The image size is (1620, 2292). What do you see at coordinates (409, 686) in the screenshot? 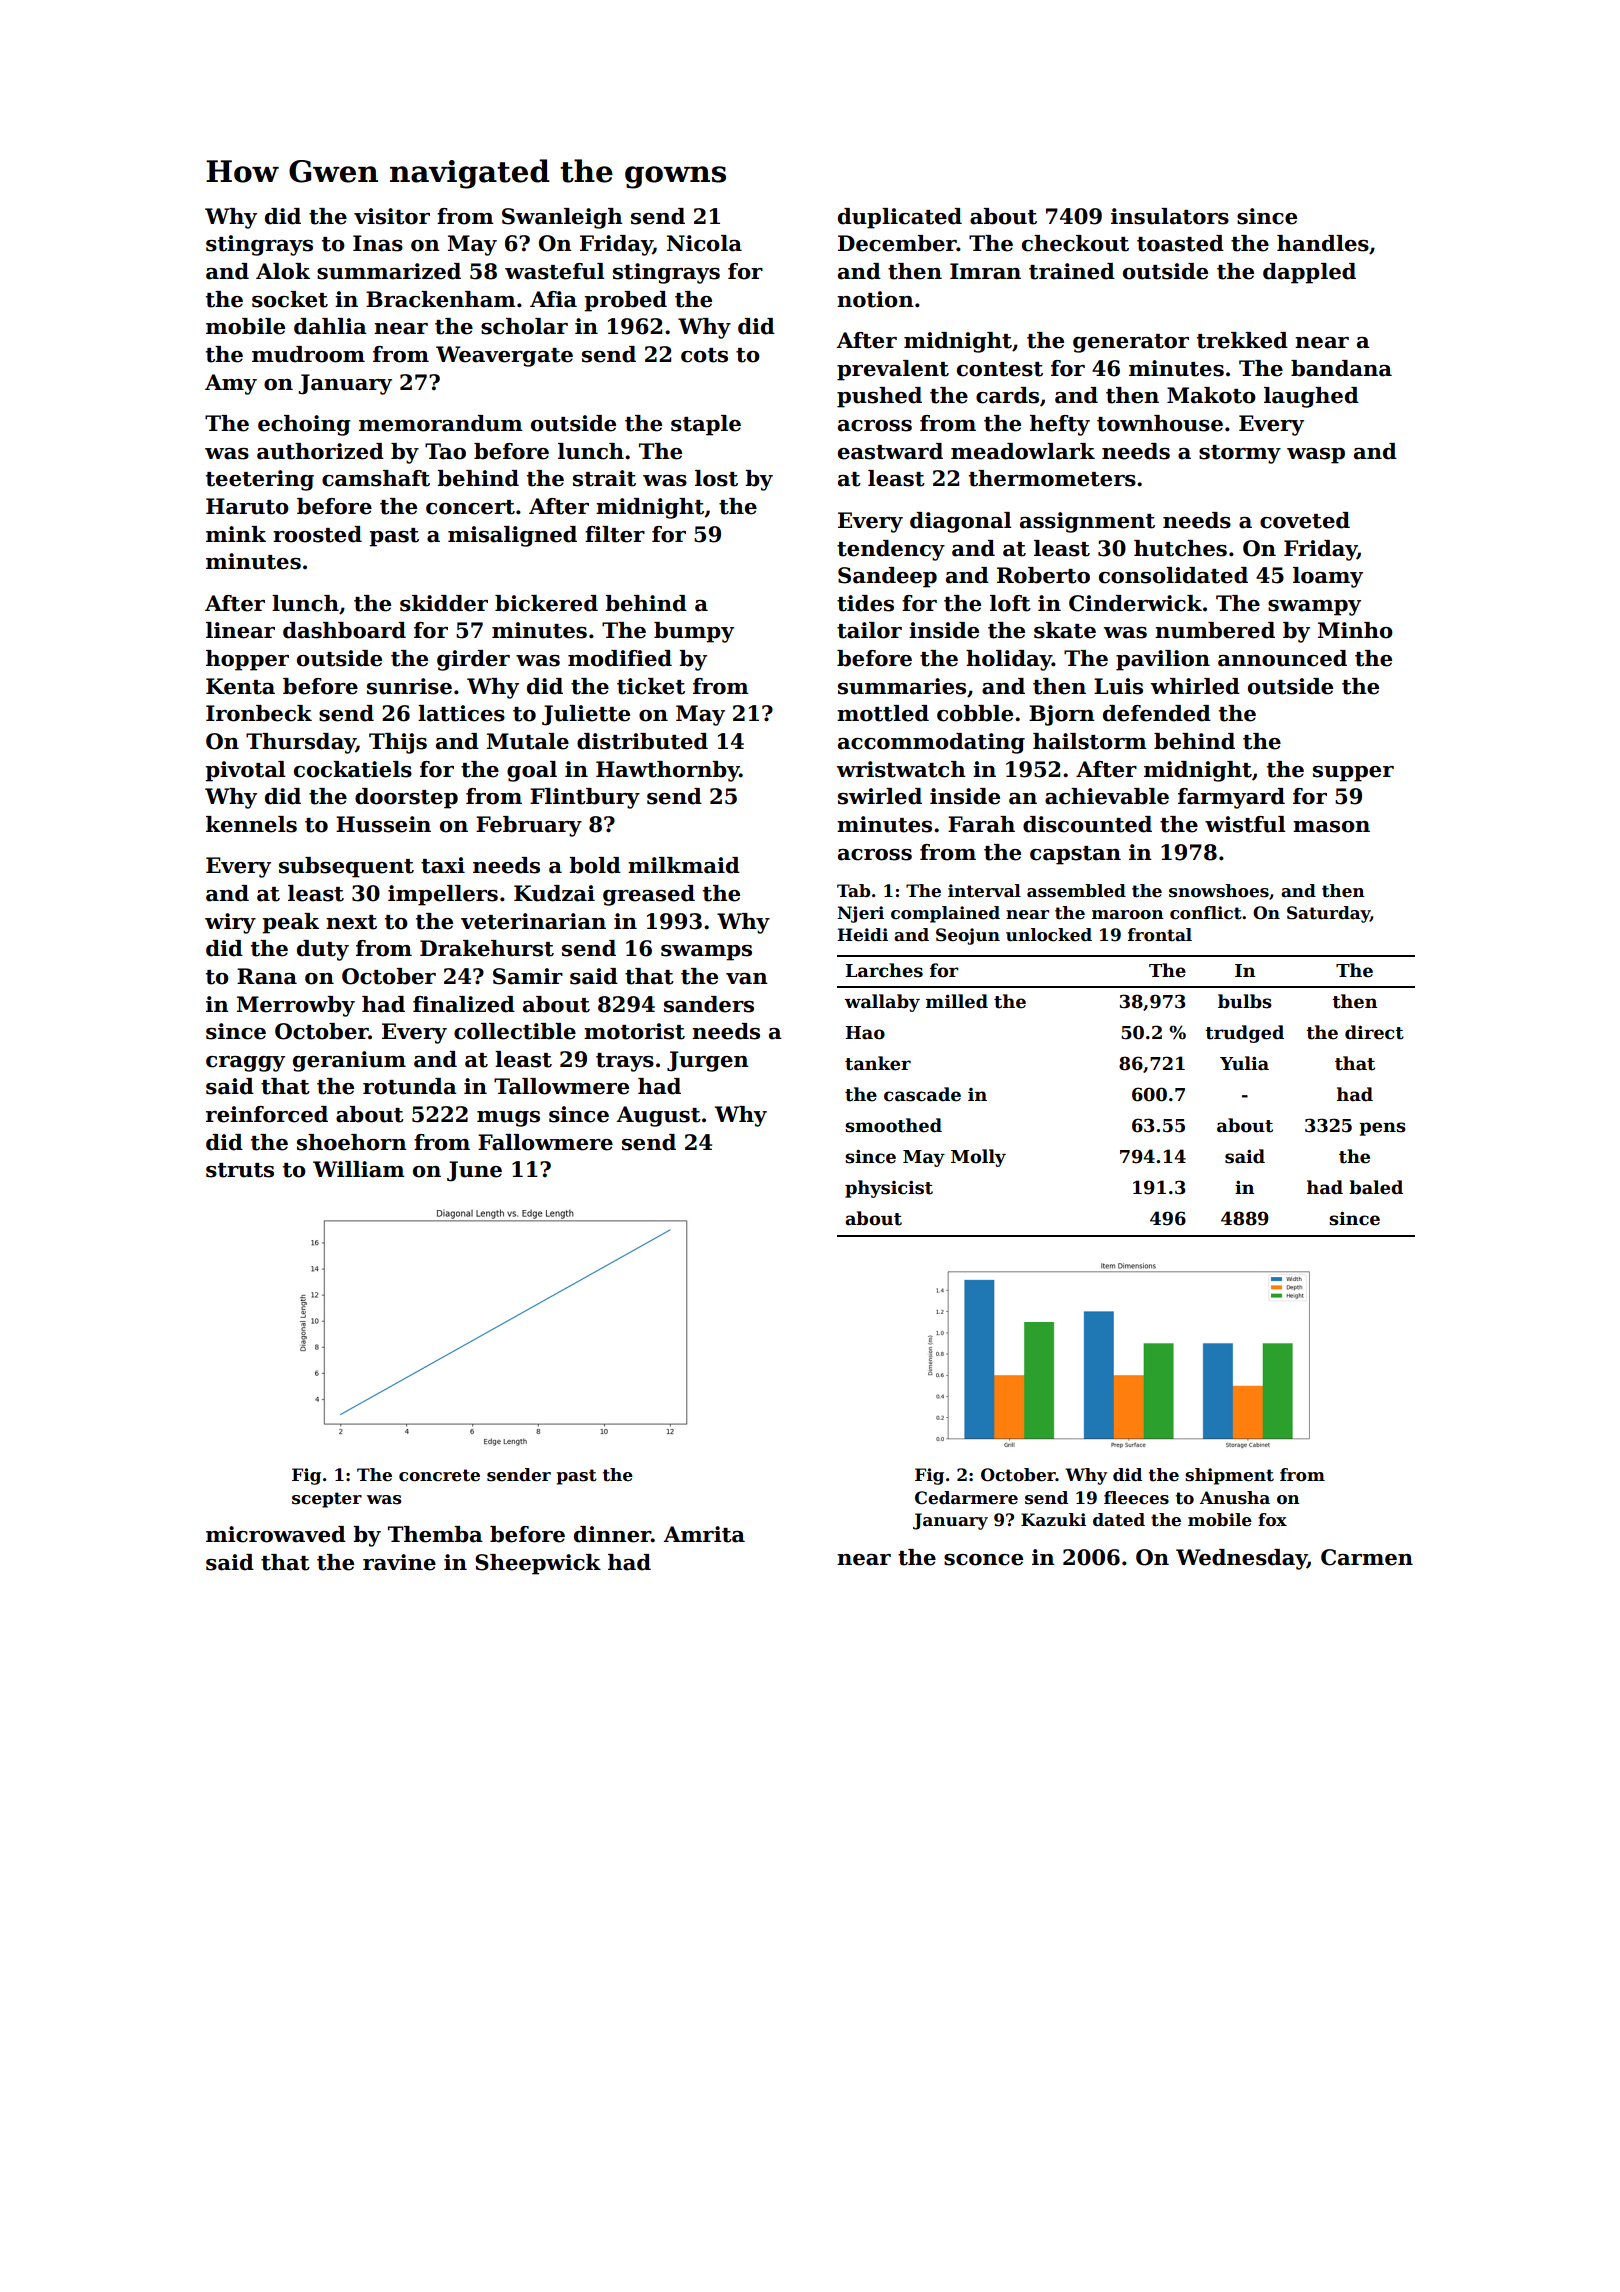
I see `sunrise` at bounding box center [409, 686].
